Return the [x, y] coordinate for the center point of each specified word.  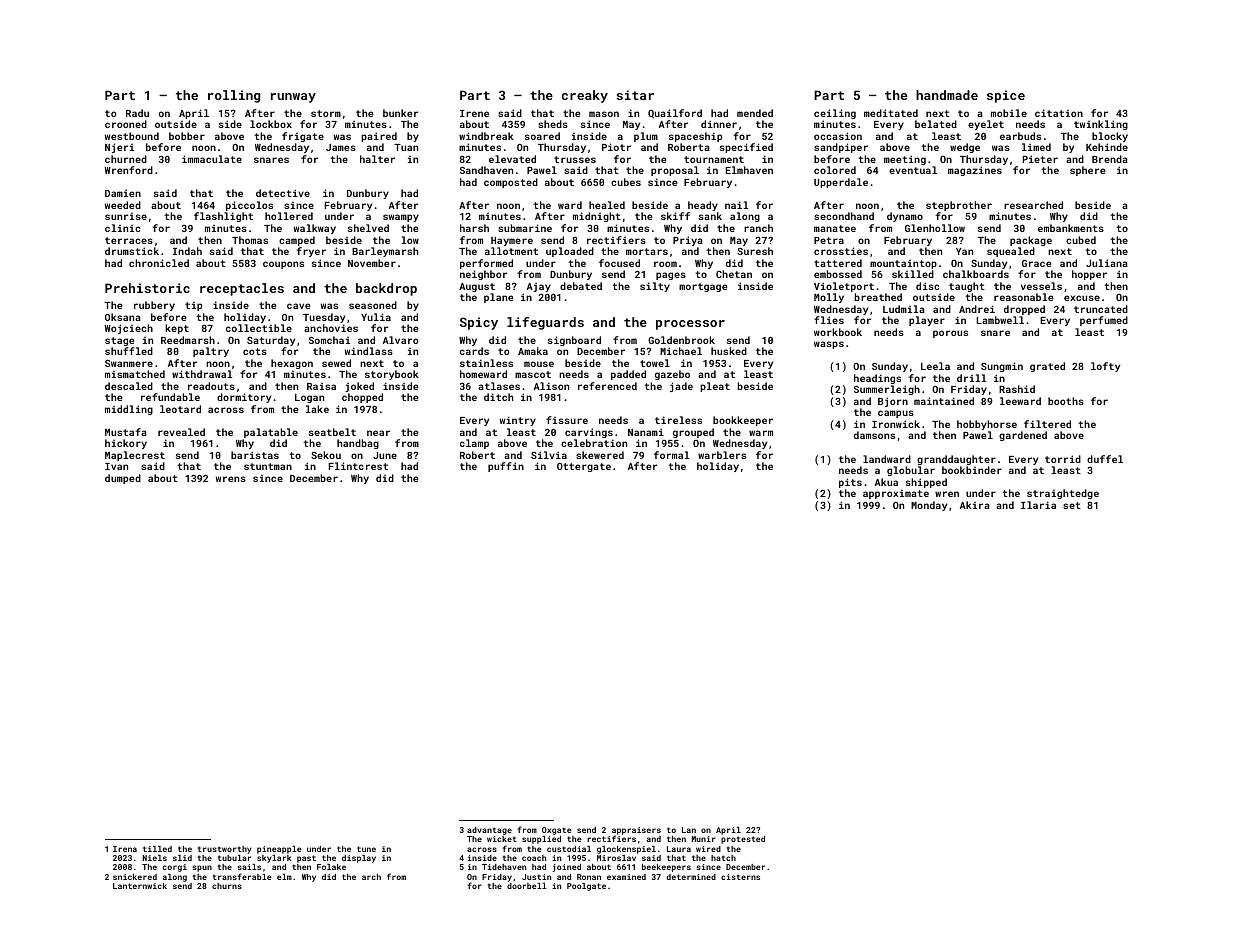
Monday [929, 506]
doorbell [526, 886]
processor [690, 325]
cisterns [740, 877]
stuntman [268, 466]
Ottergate [584, 467]
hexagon [292, 364]
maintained [944, 401]
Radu [137, 113]
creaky [585, 96]
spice [1006, 96]
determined [691, 877]
